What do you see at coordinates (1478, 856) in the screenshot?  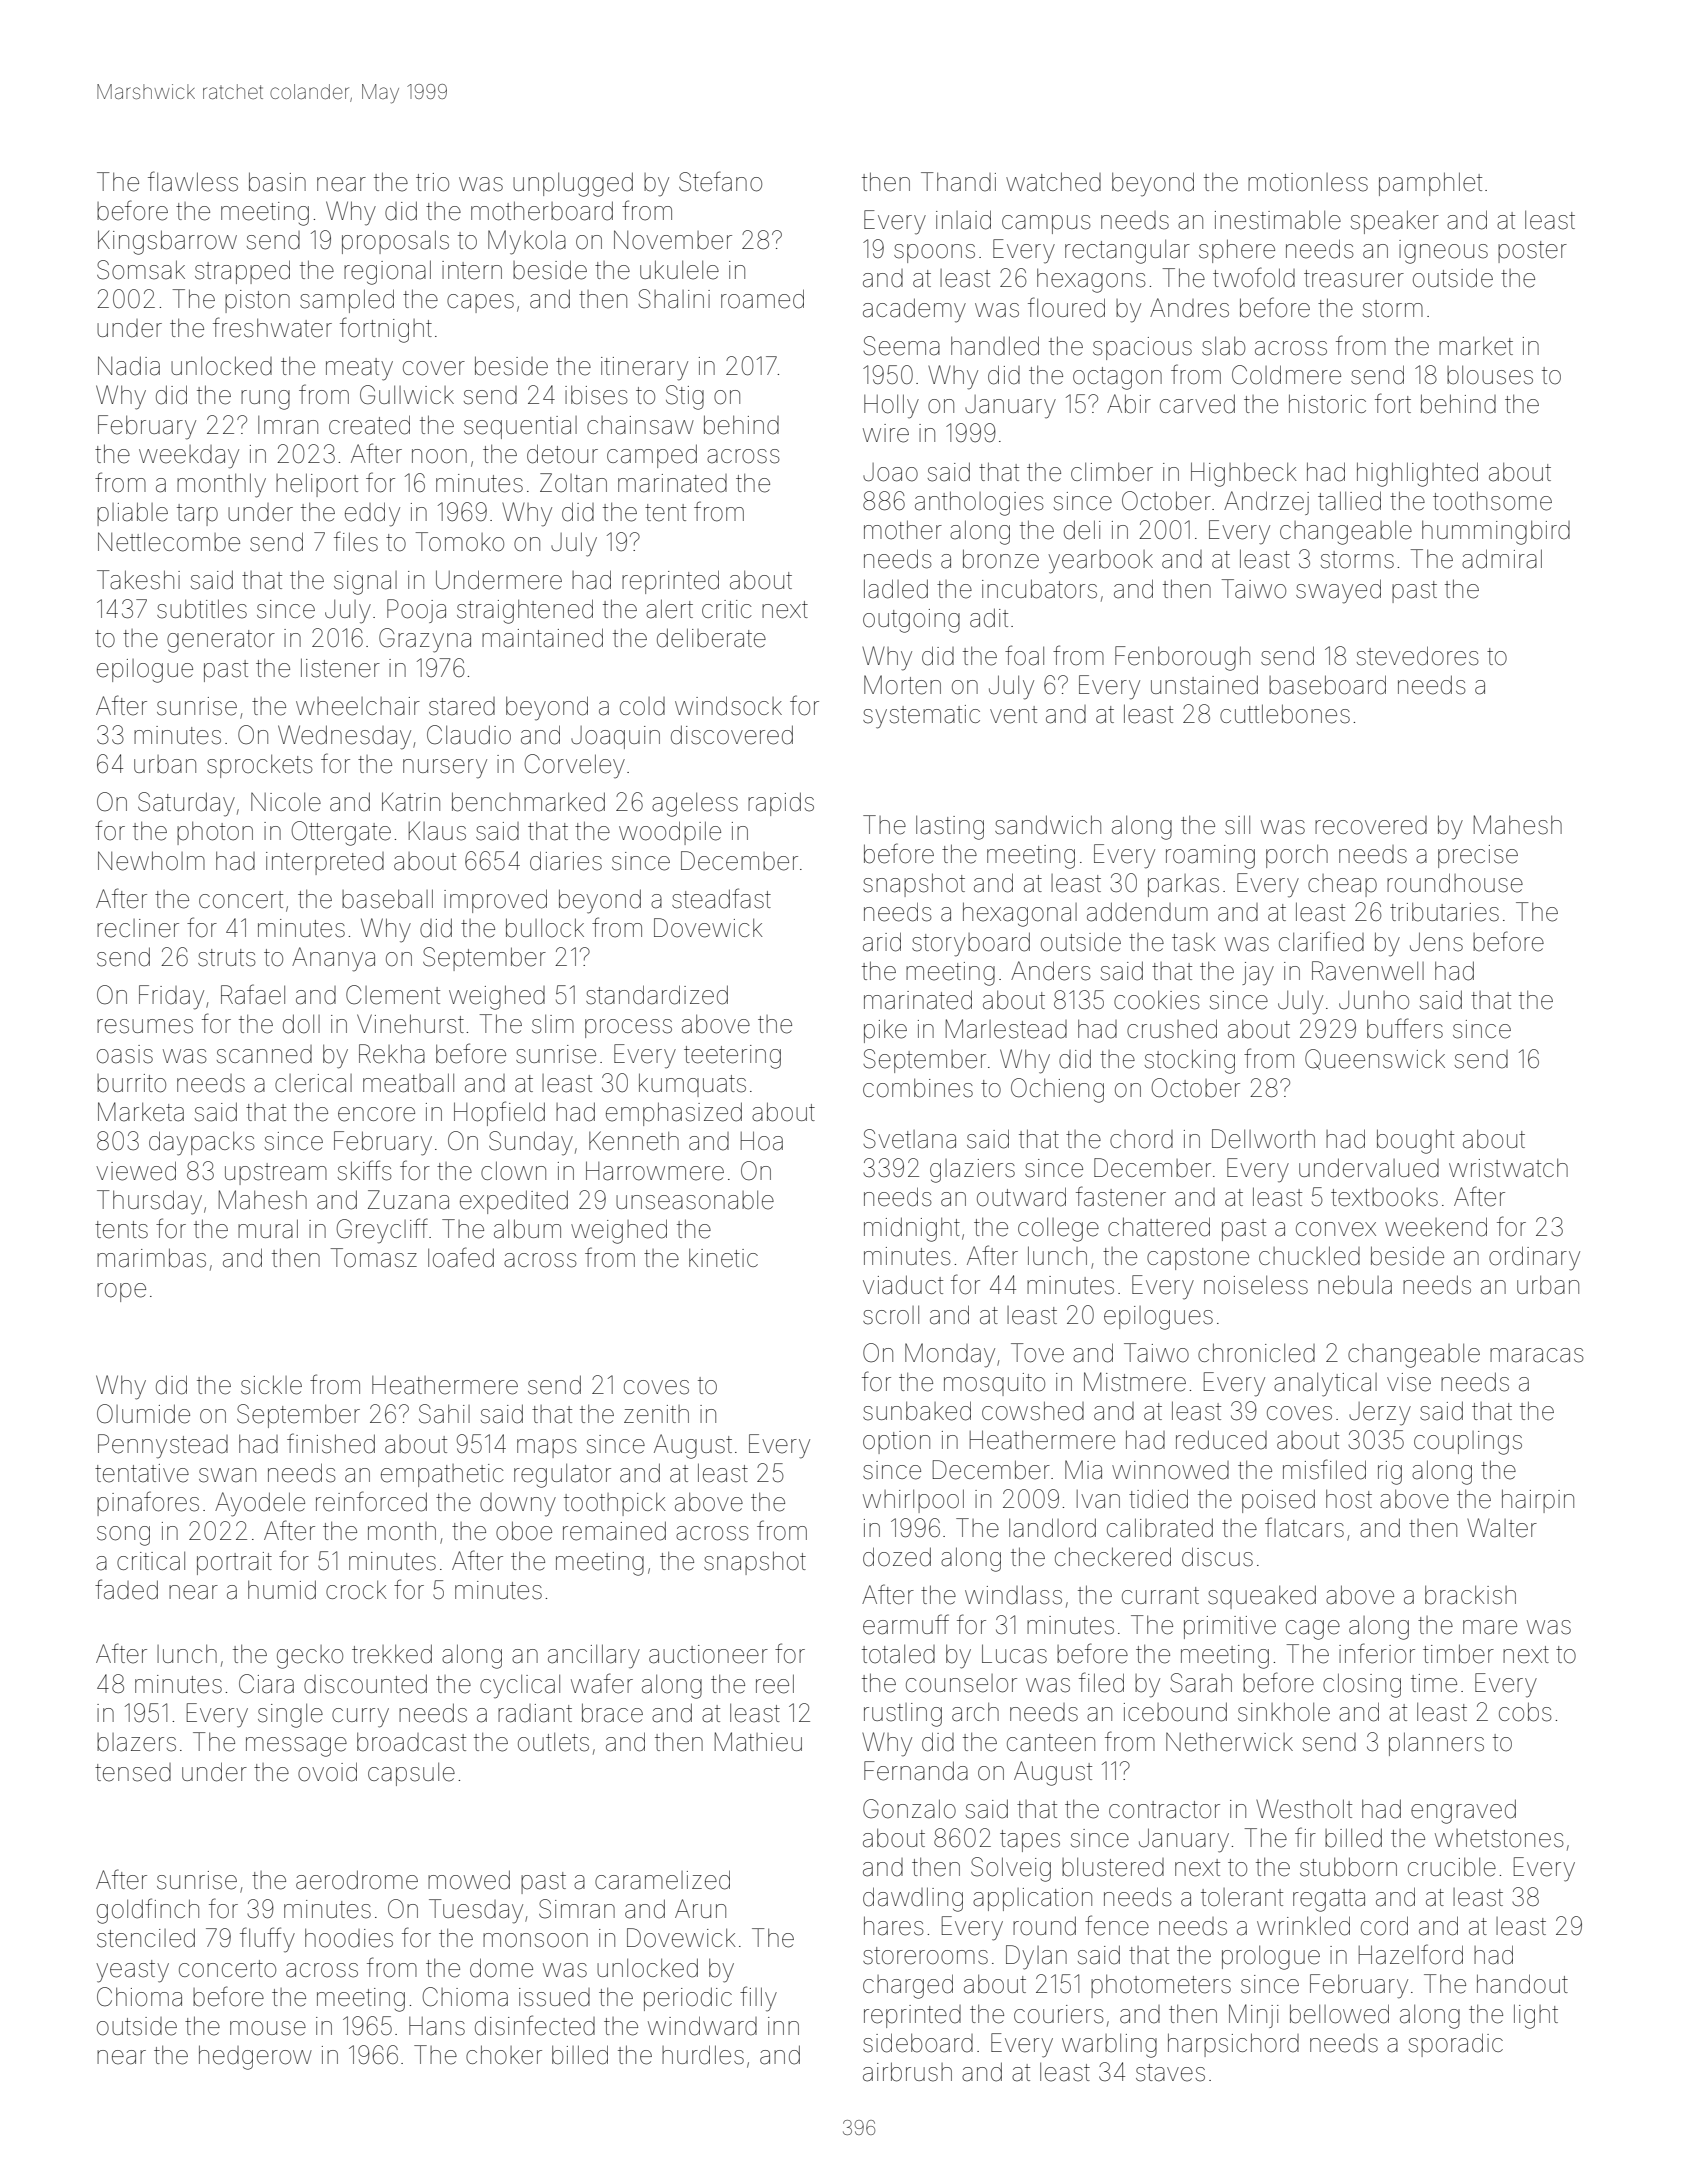 I see `precise` at bounding box center [1478, 856].
